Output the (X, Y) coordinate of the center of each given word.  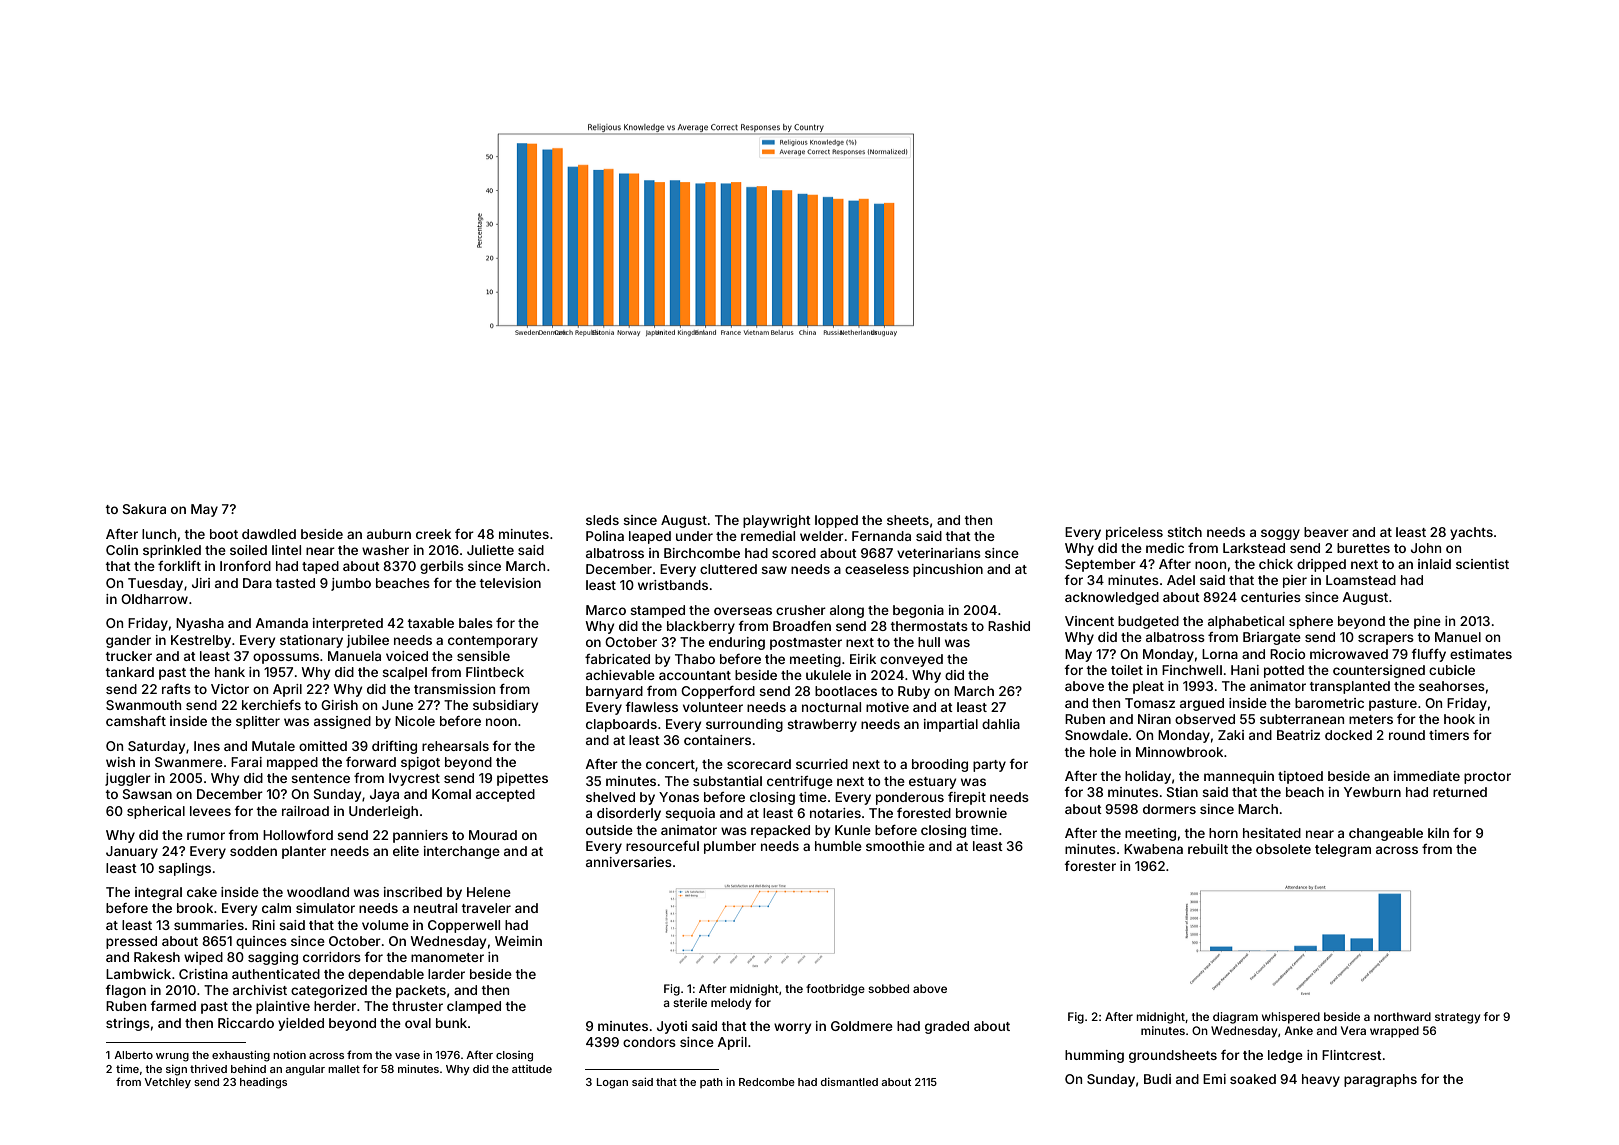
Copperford (718, 692)
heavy (1321, 1080)
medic (1165, 548)
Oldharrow (154, 599)
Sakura (144, 509)
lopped (836, 521)
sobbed (888, 988)
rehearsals (455, 746)
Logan (612, 1083)
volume (385, 925)
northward (1402, 1016)
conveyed (911, 660)
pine (1427, 622)
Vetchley (167, 1083)
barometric (1329, 703)
